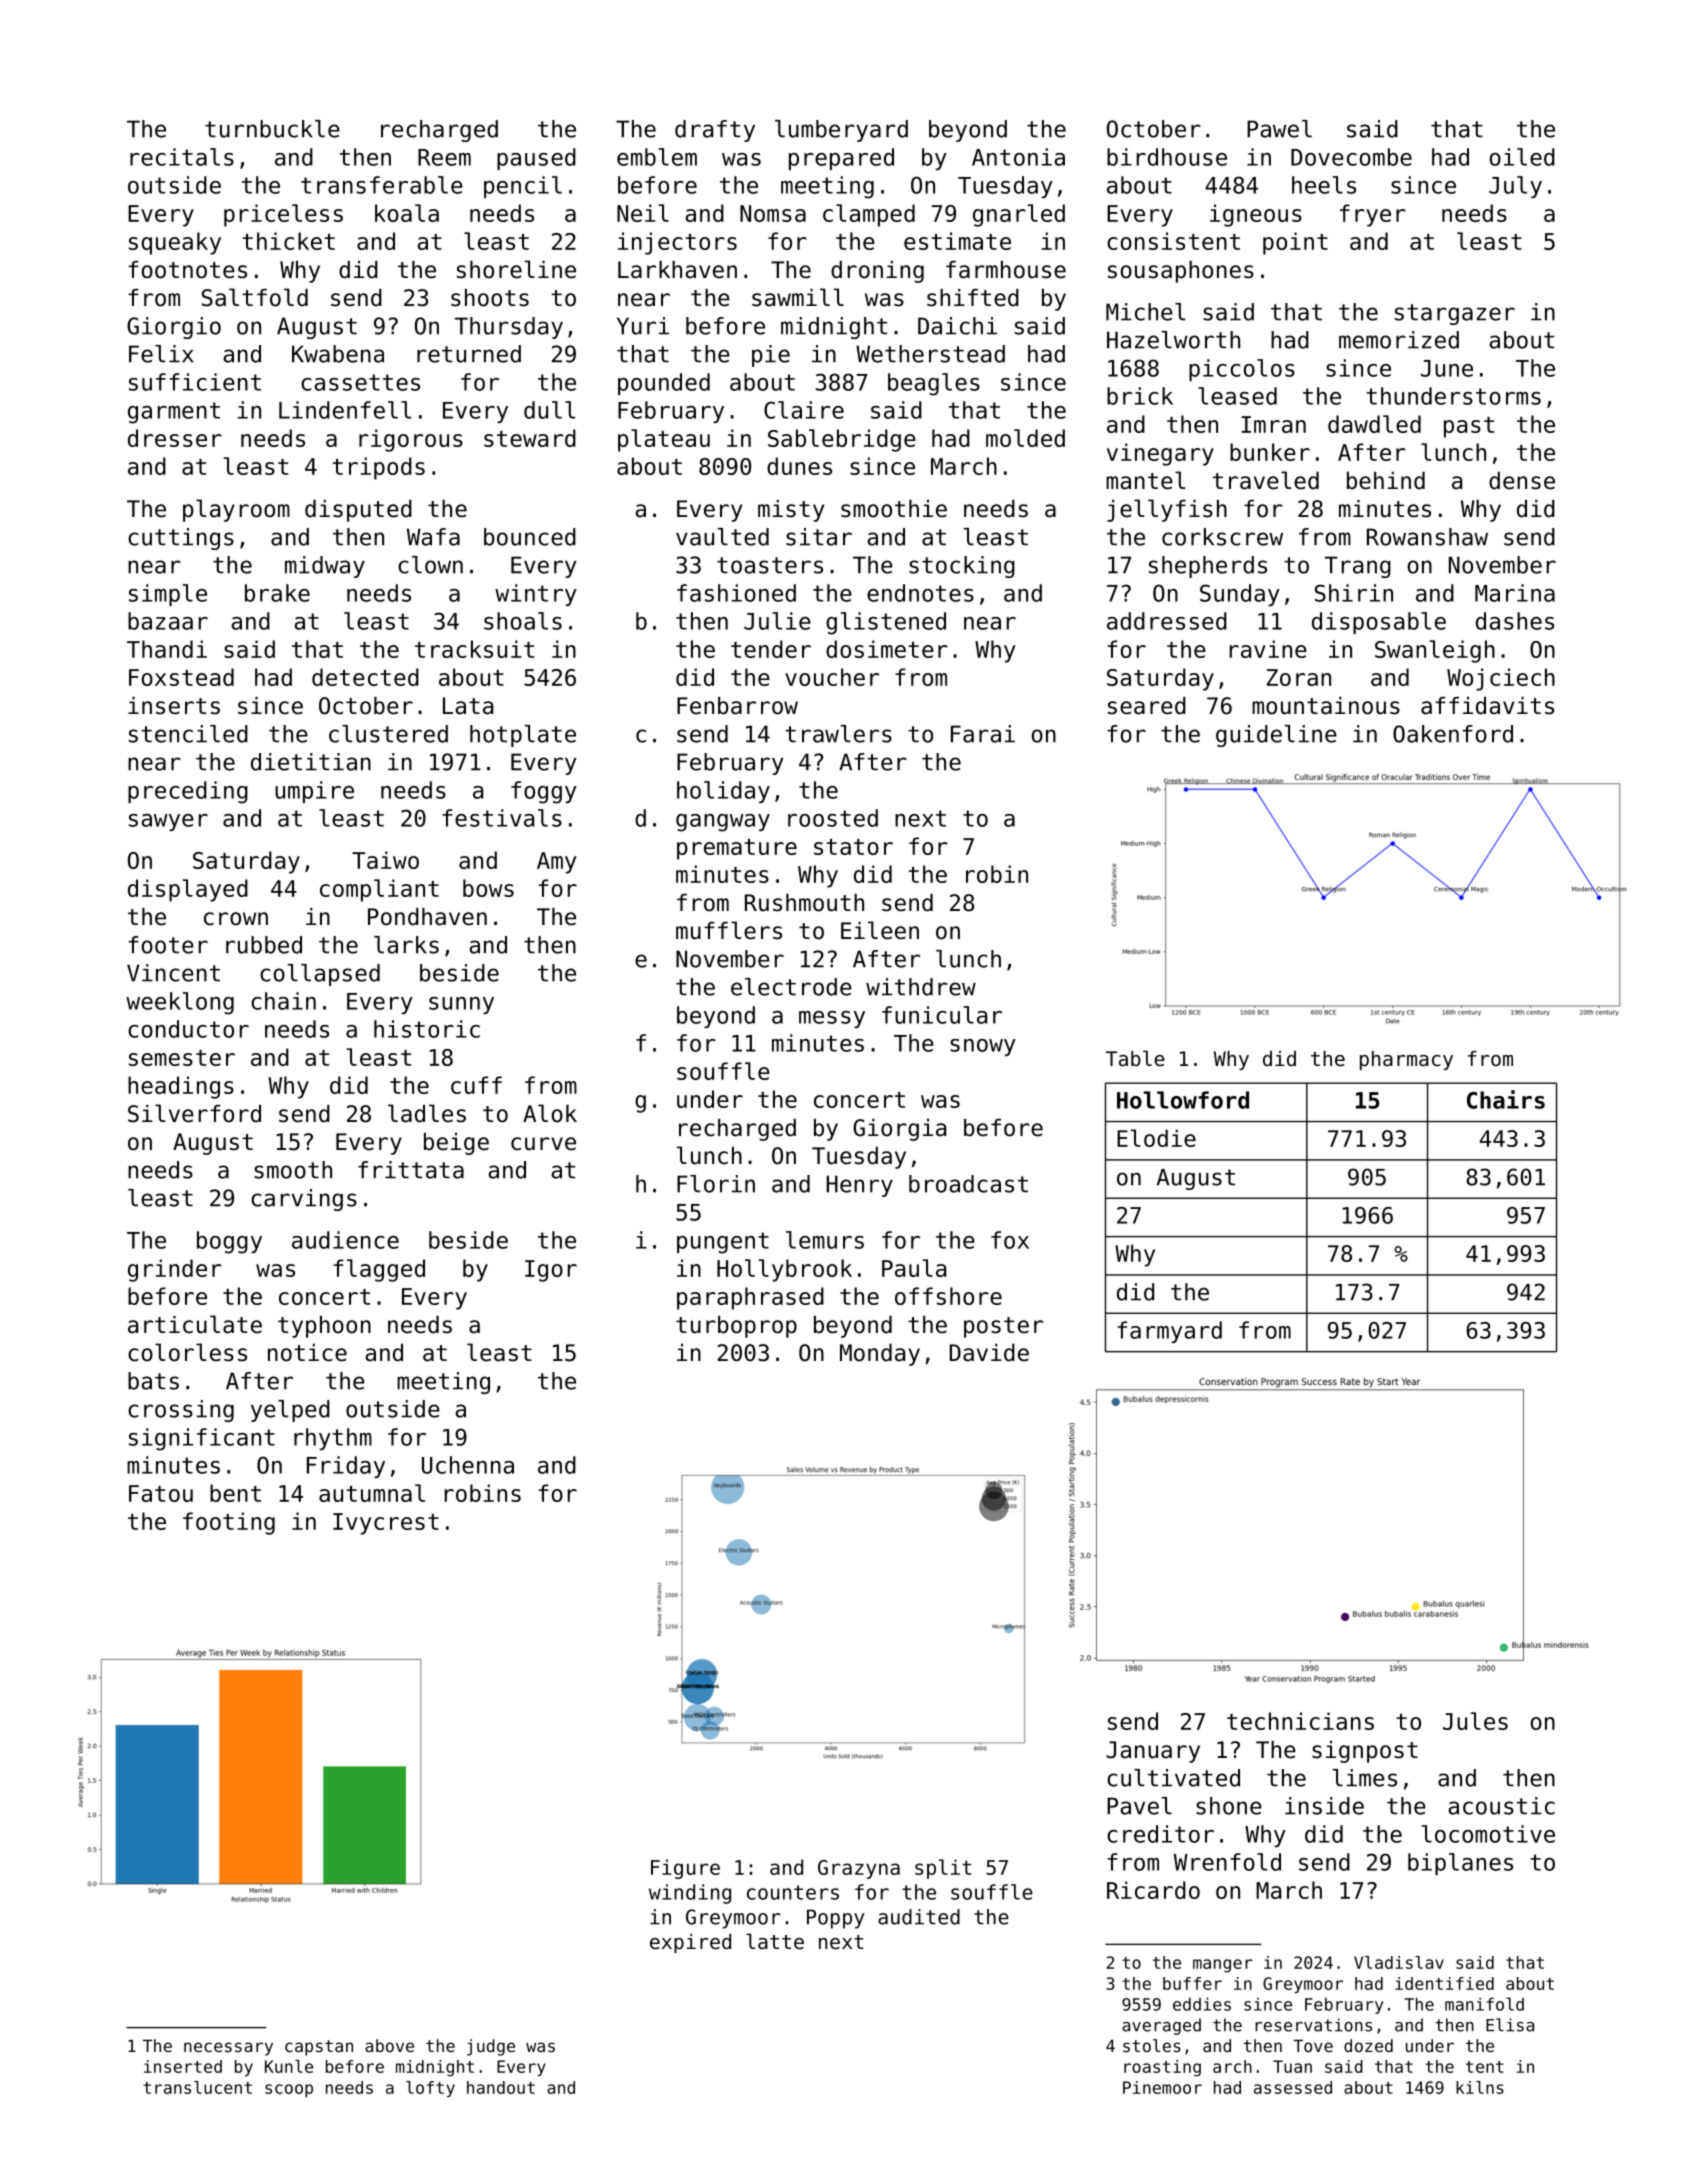 Image resolution: width=1683 pixels, height=2178 pixels. What do you see at coordinates (491, 2047) in the document?
I see `judge` at bounding box center [491, 2047].
